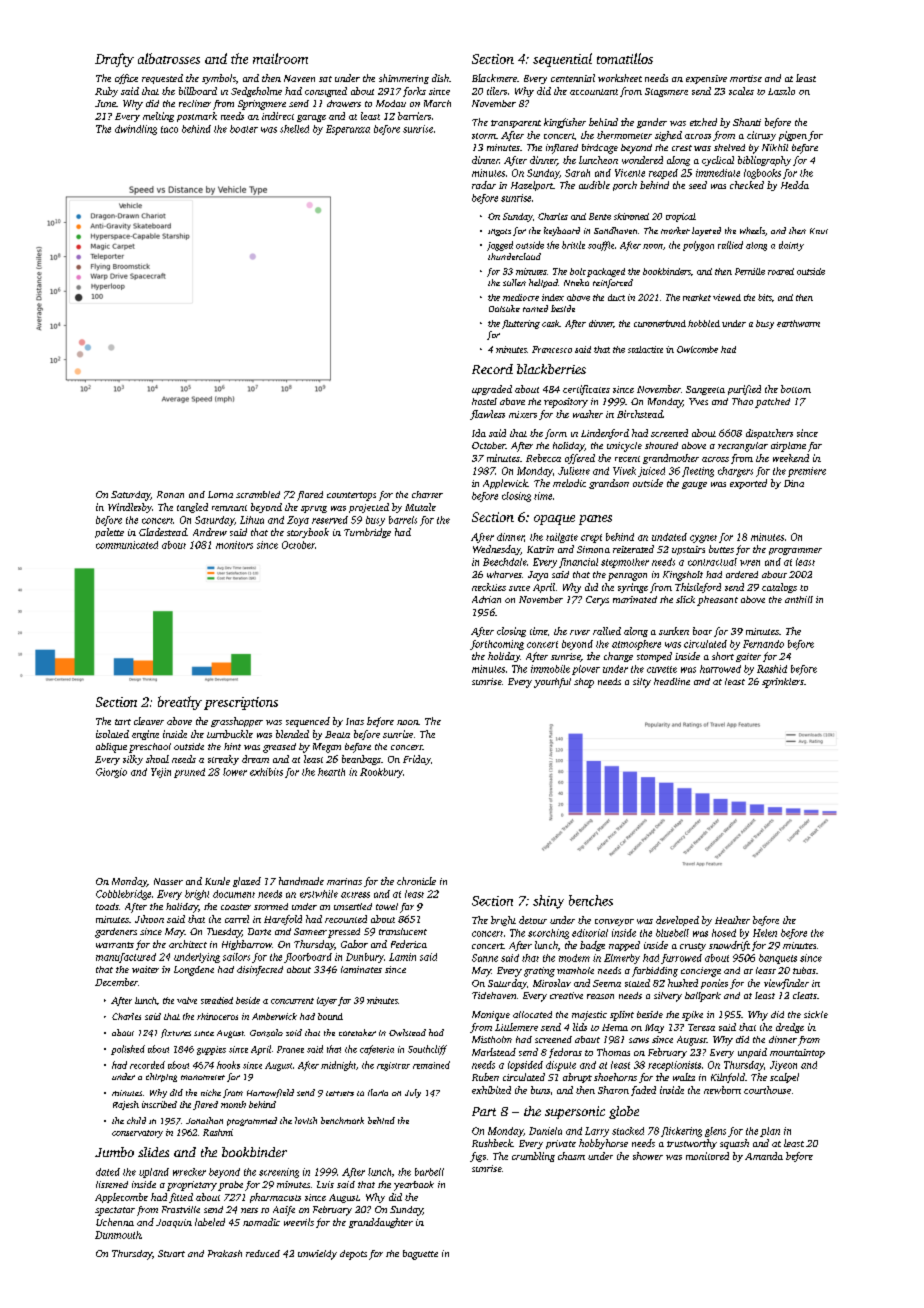 This document has height=1308, width=924. I want to click on neckties, so click(489, 587).
